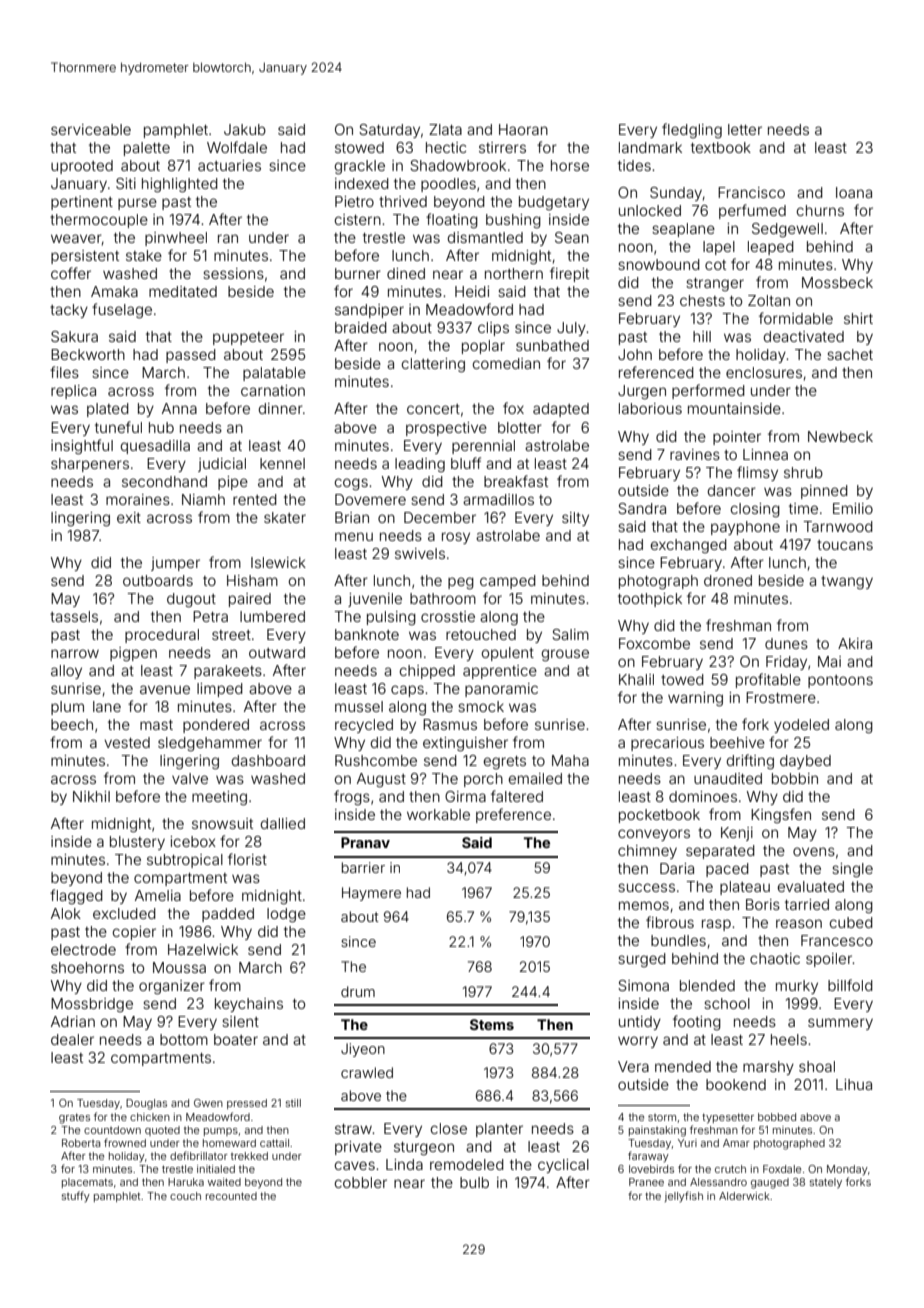 The height and width of the document is (1308, 924). I want to click on judicial, so click(222, 465).
